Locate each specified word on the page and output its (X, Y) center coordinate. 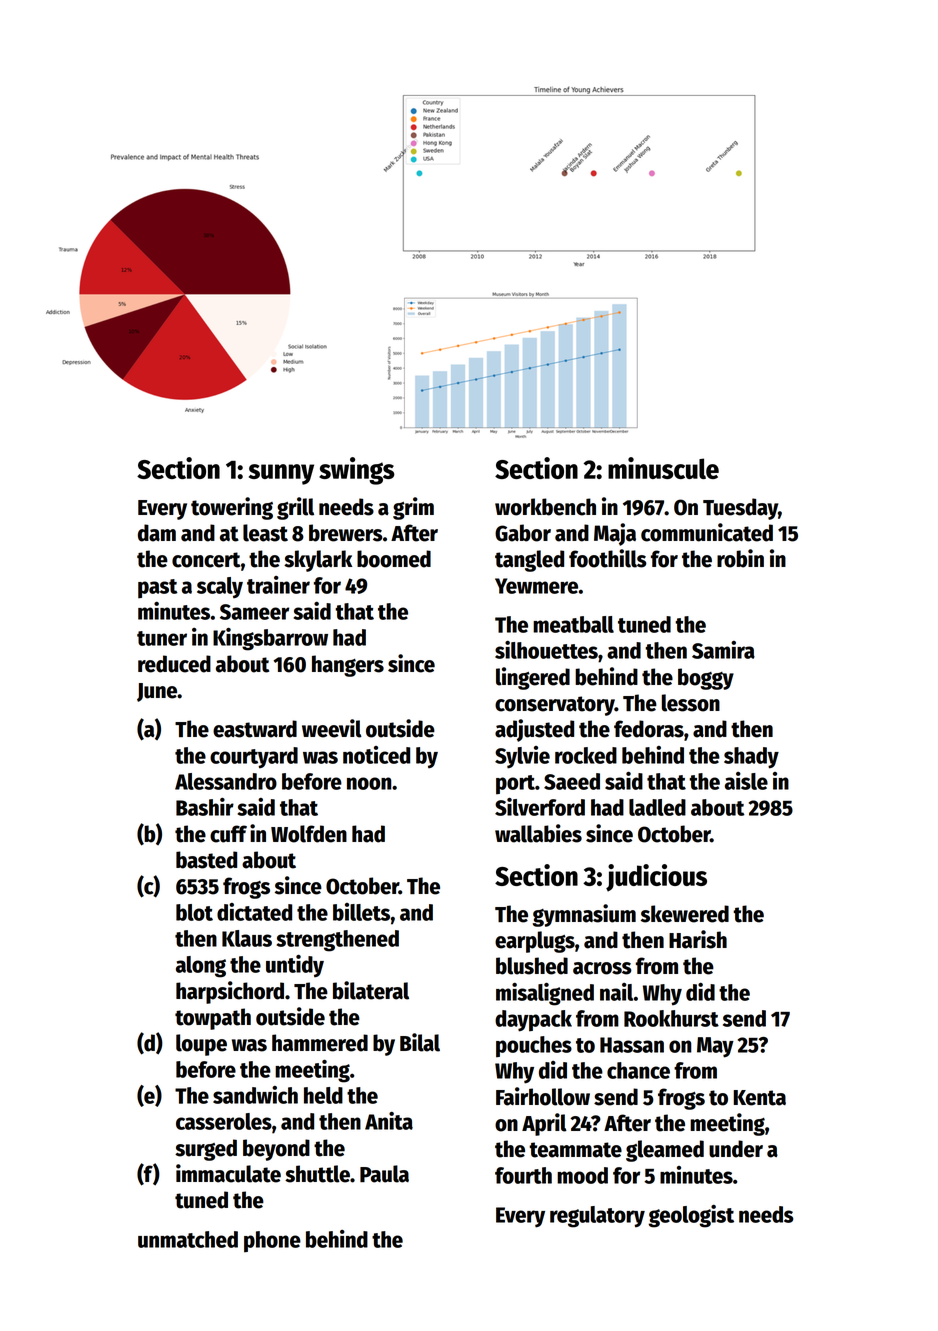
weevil (332, 728)
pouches (534, 1047)
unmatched (188, 1239)
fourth (523, 1175)
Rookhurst (671, 1018)
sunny (281, 474)
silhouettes (546, 650)
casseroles (224, 1121)
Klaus (247, 938)
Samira (723, 650)
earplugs (535, 942)
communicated (707, 532)
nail (616, 992)
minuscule (663, 468)
